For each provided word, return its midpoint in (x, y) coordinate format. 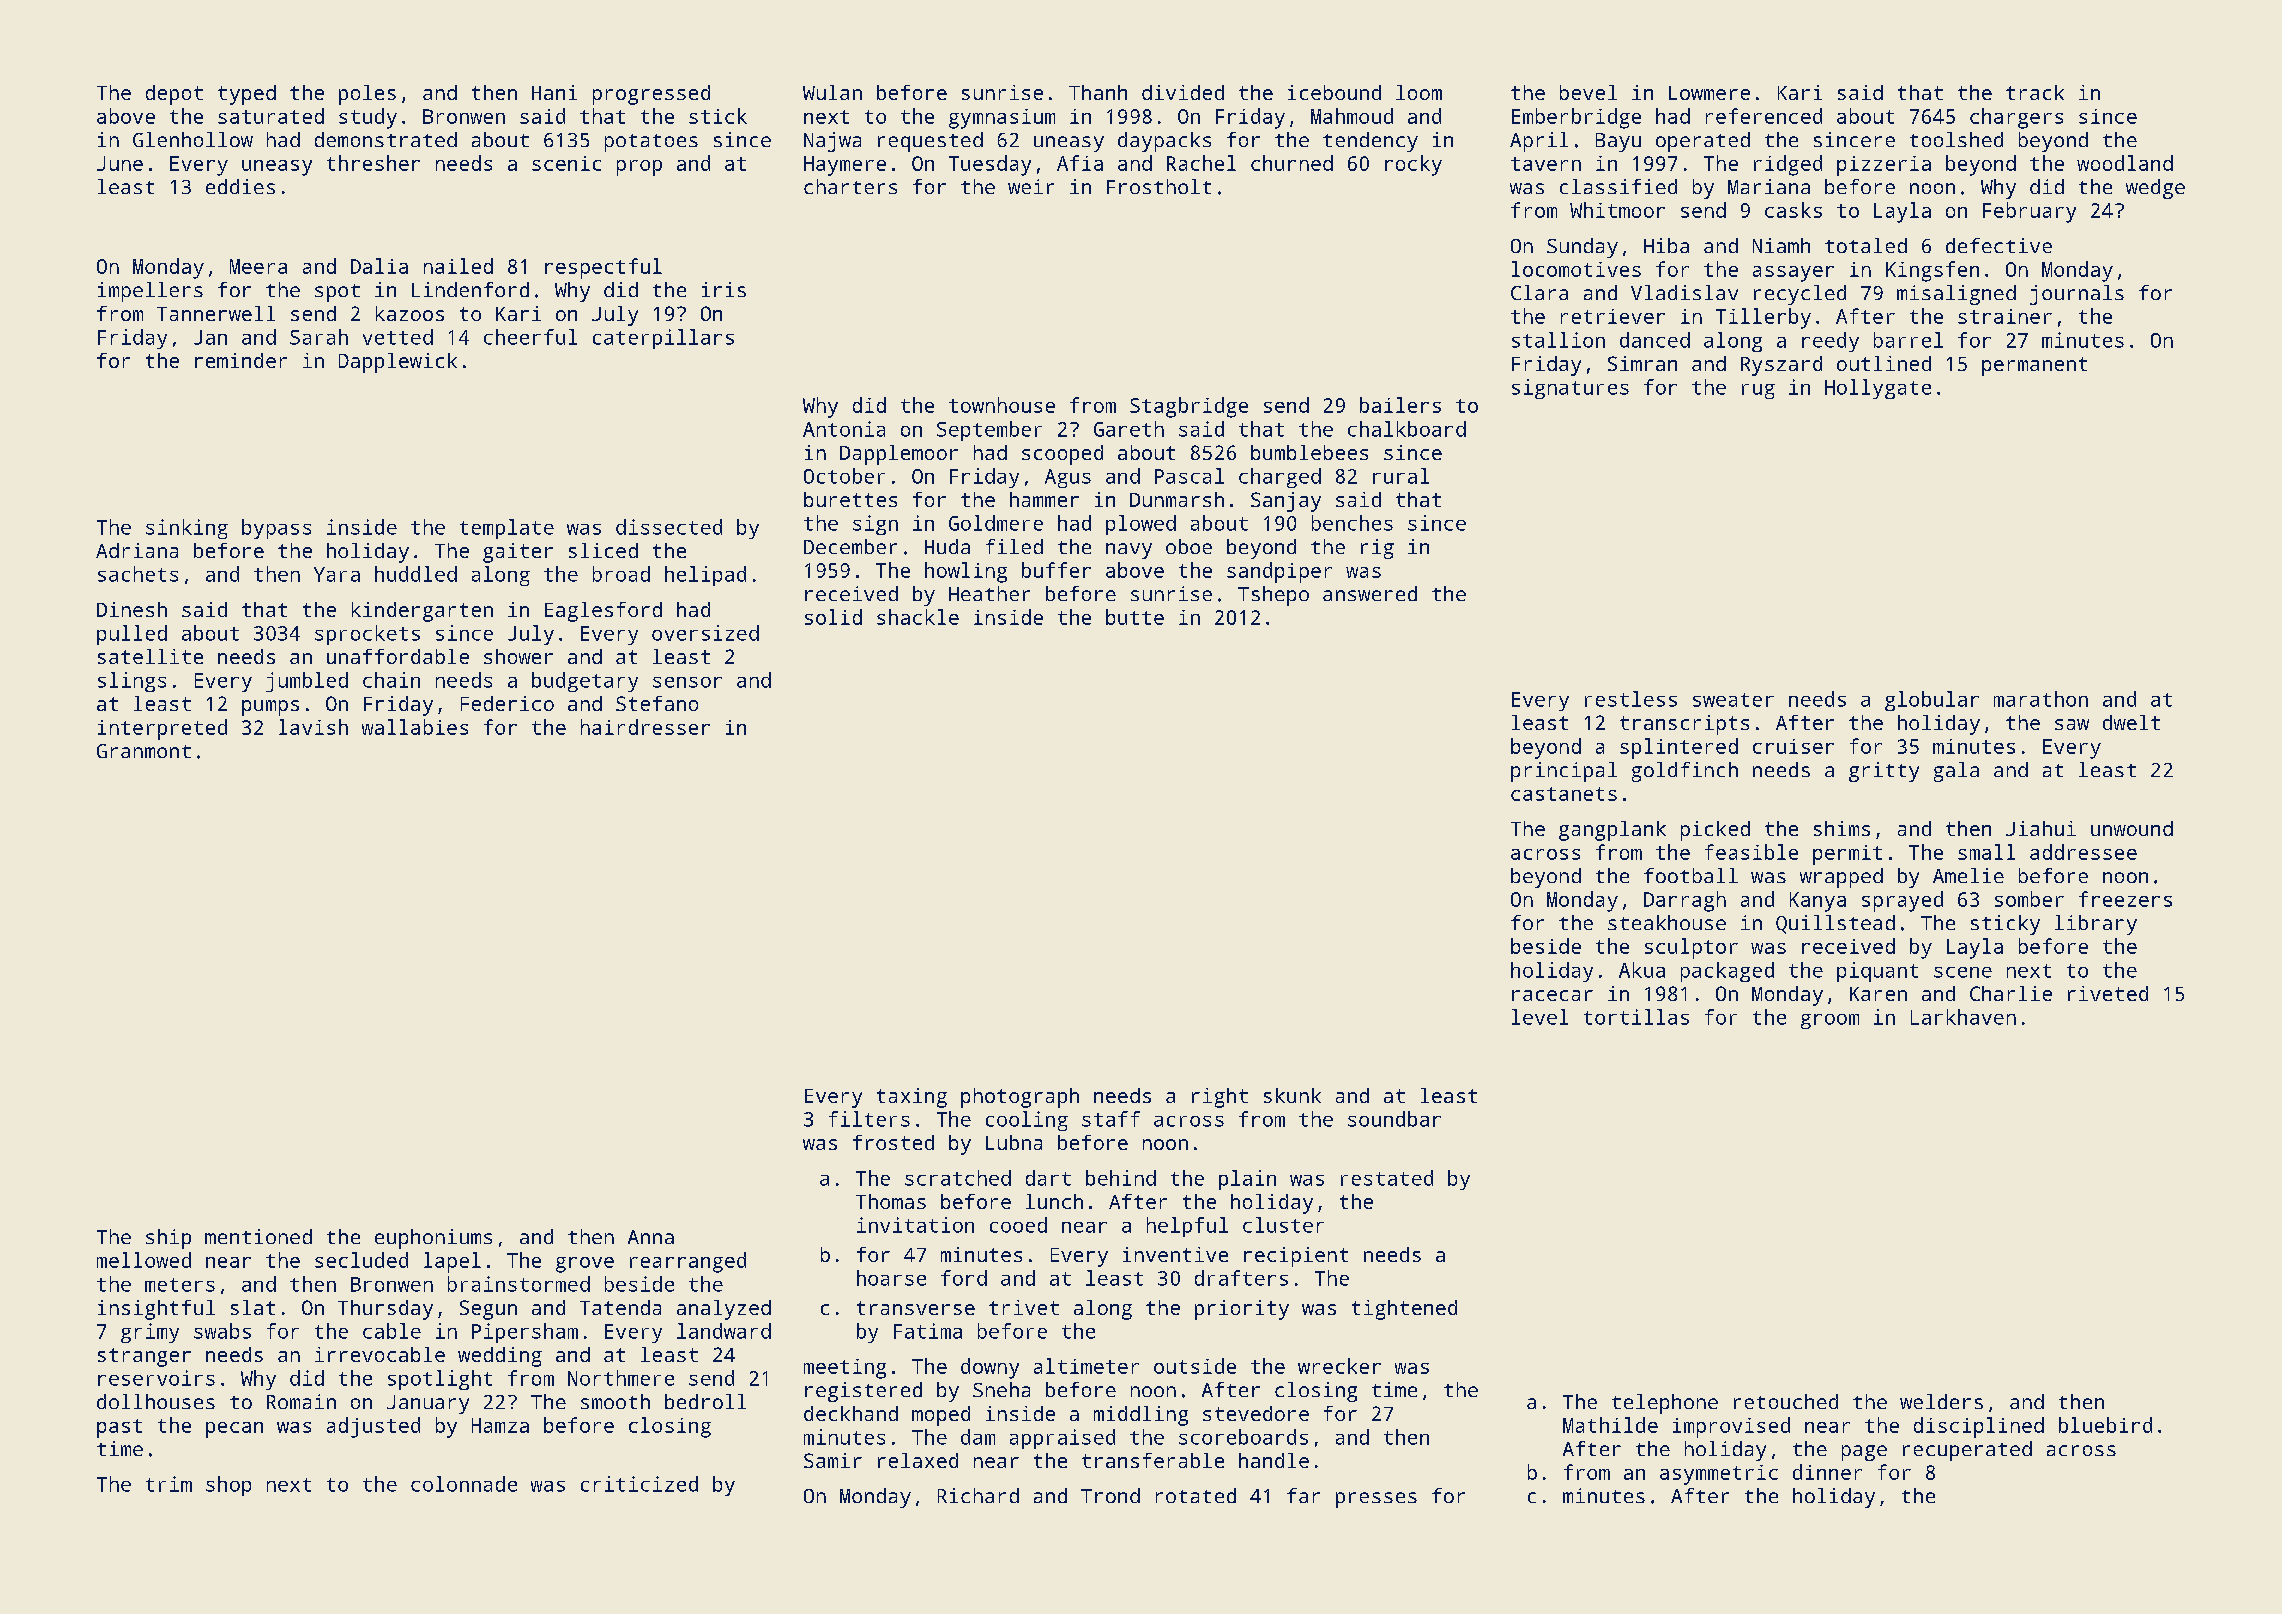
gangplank (1612, 831)
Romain (301, 1401)
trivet (1024, 1307)
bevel (1588, 92)
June (120, 163)
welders (1941, 1401)
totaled (1866, 245)
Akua (1642, 970)
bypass (276, 529)
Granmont (144, 751)
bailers (1400, 405)
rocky (1413, 165)
